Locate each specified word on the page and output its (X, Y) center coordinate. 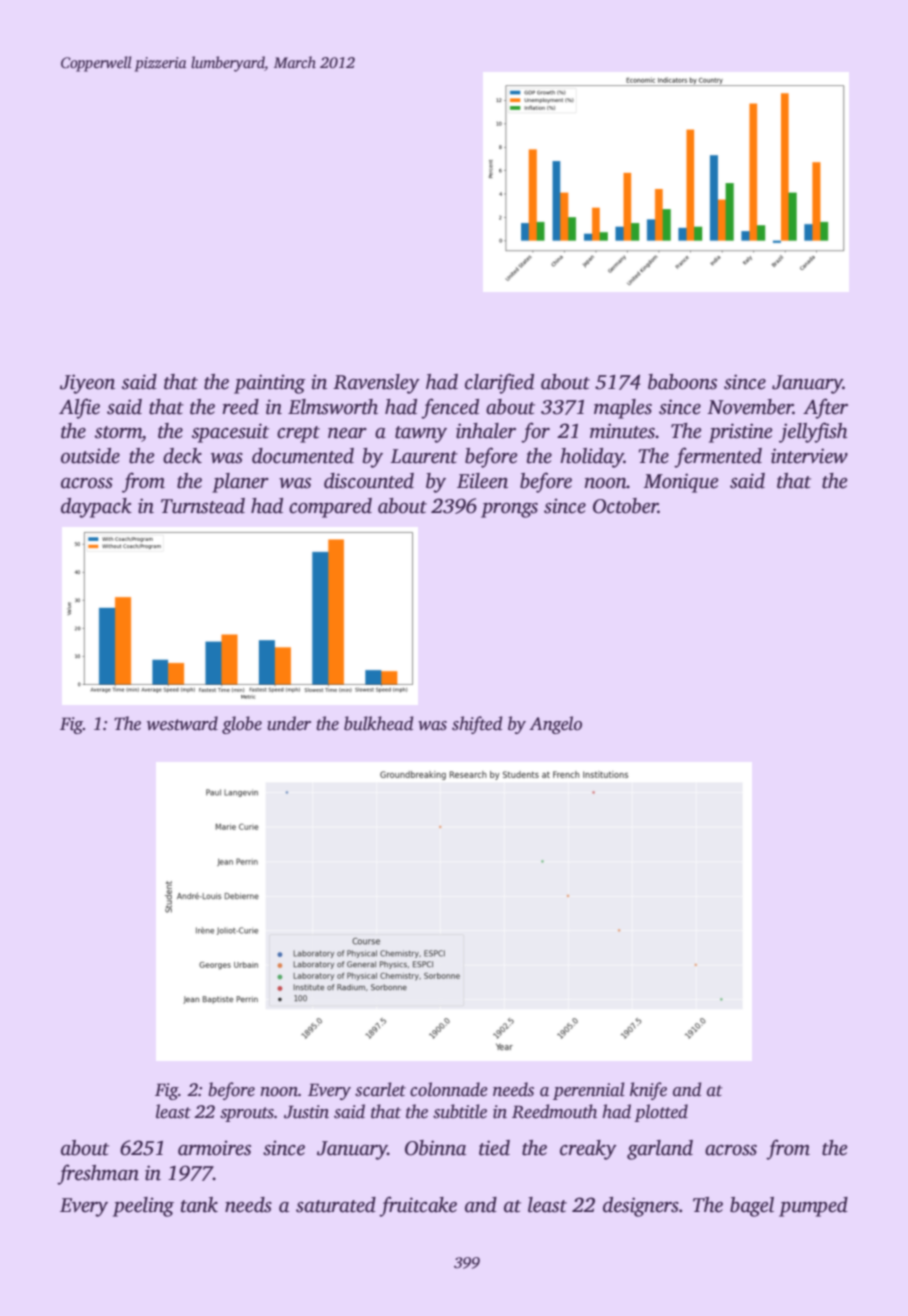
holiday (592, 458)
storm (118, 432)
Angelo (555, 725)
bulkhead (378, 723)
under (289, 723)
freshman (98, 1174)
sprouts (247, 1114)
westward (182, 723)
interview (809, 456)
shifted (477, 725)
